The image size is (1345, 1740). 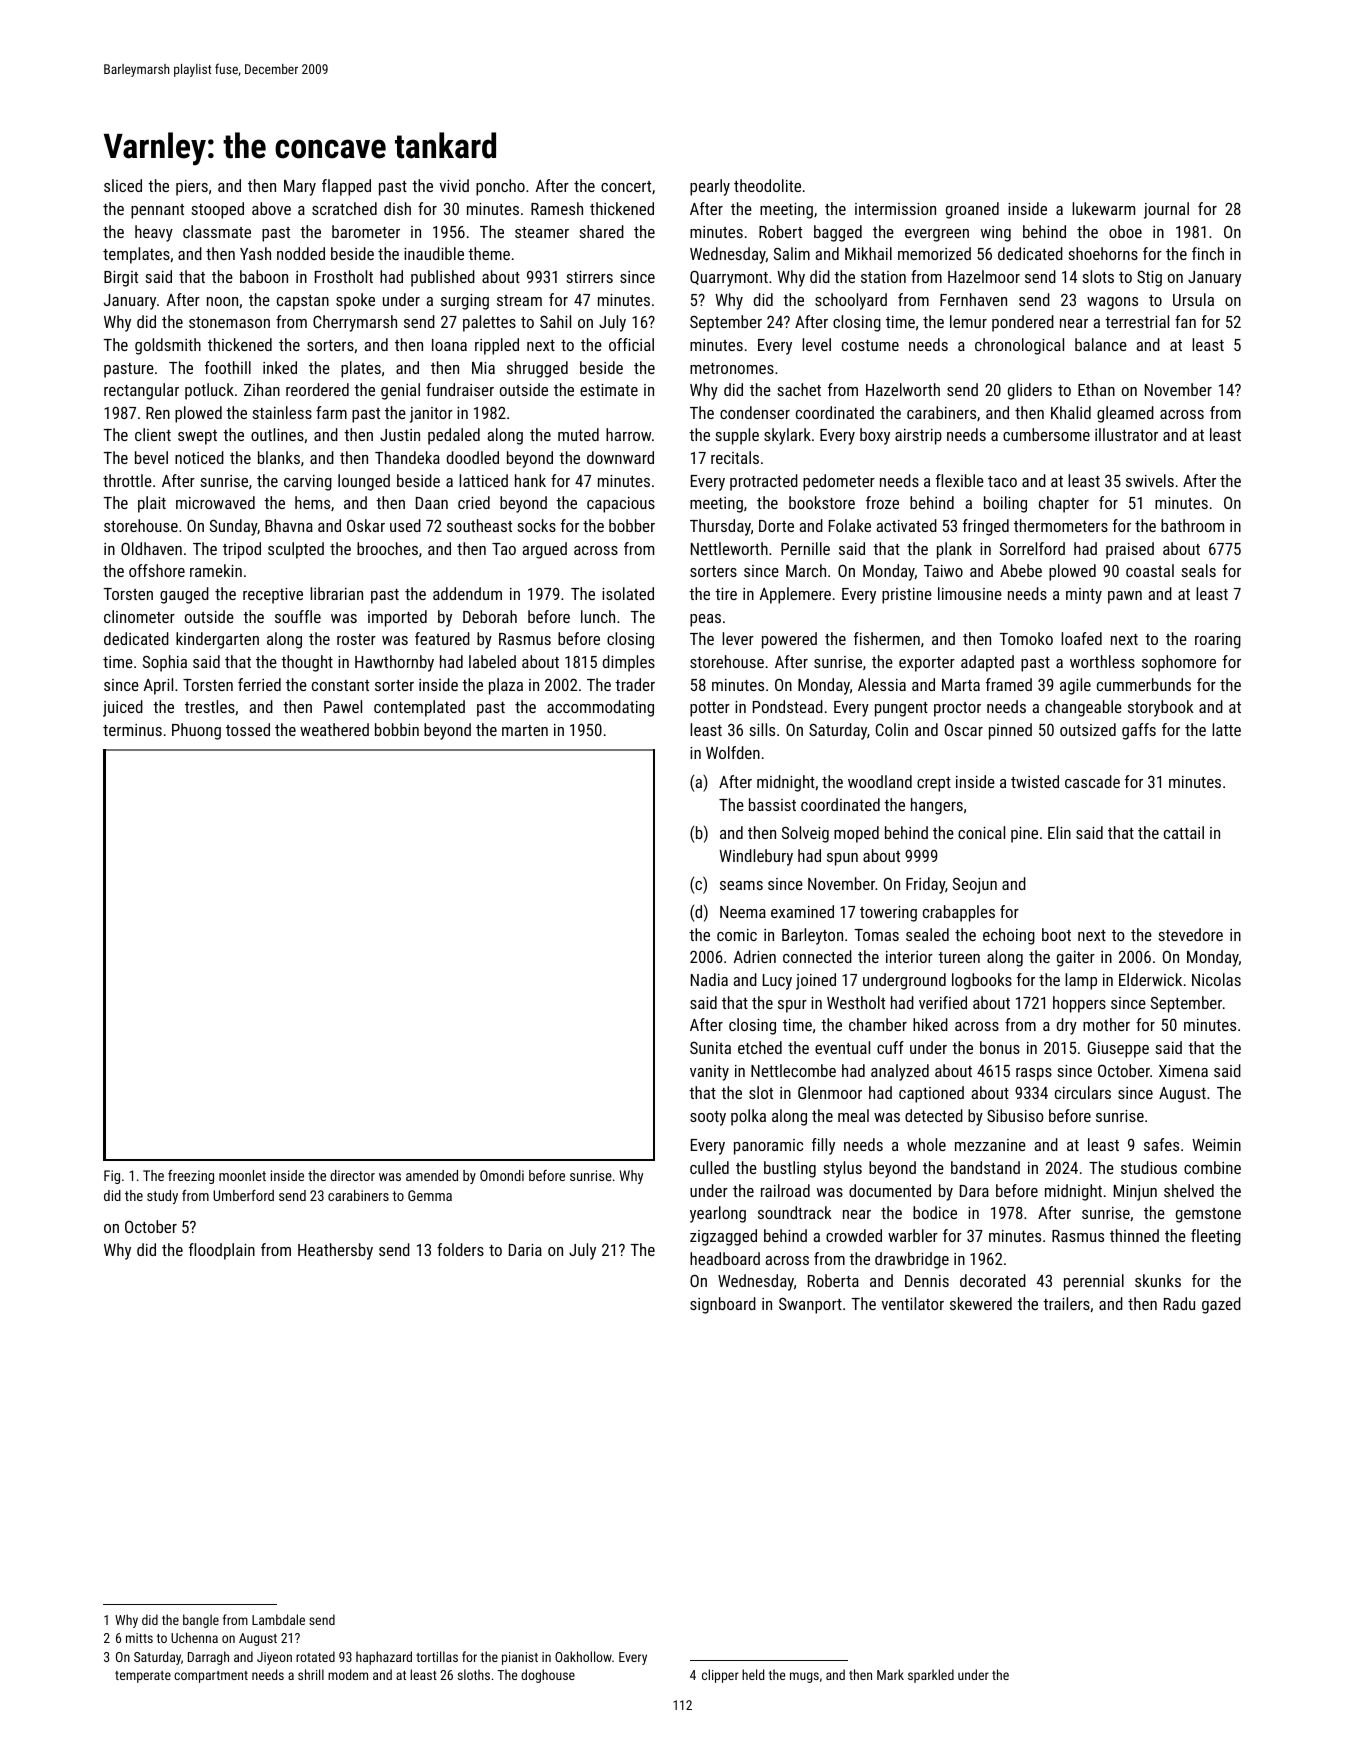 I want to click on pine, so click(x=1024, y=835).
